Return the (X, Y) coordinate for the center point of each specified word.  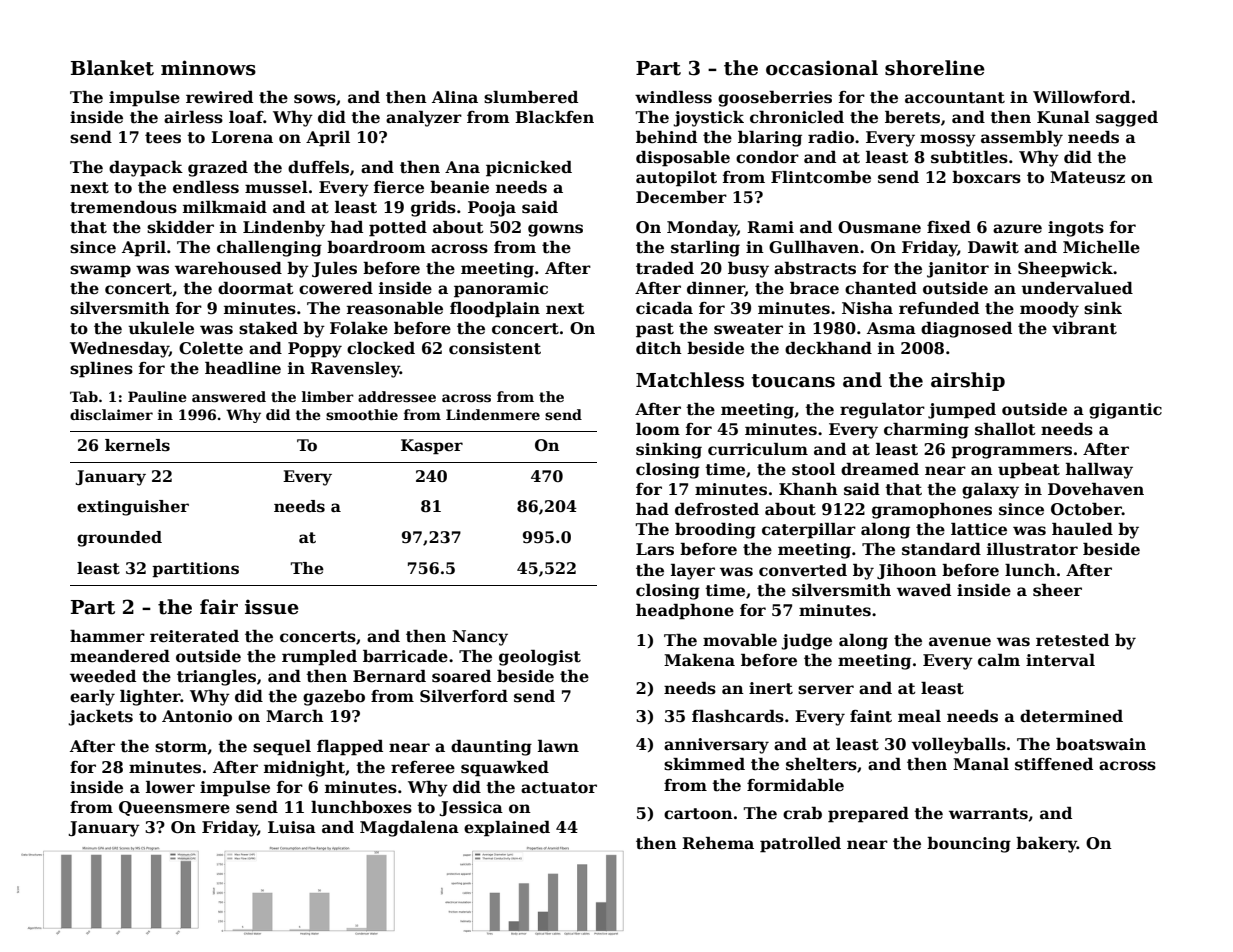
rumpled (319, 658)
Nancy (480, 638)
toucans (793, 381)
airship (968, 381)
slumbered (531, 97)
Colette (211, 348)
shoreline (935, 68)
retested (1072, 640)
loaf (246, 117)
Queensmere (174, 808)
